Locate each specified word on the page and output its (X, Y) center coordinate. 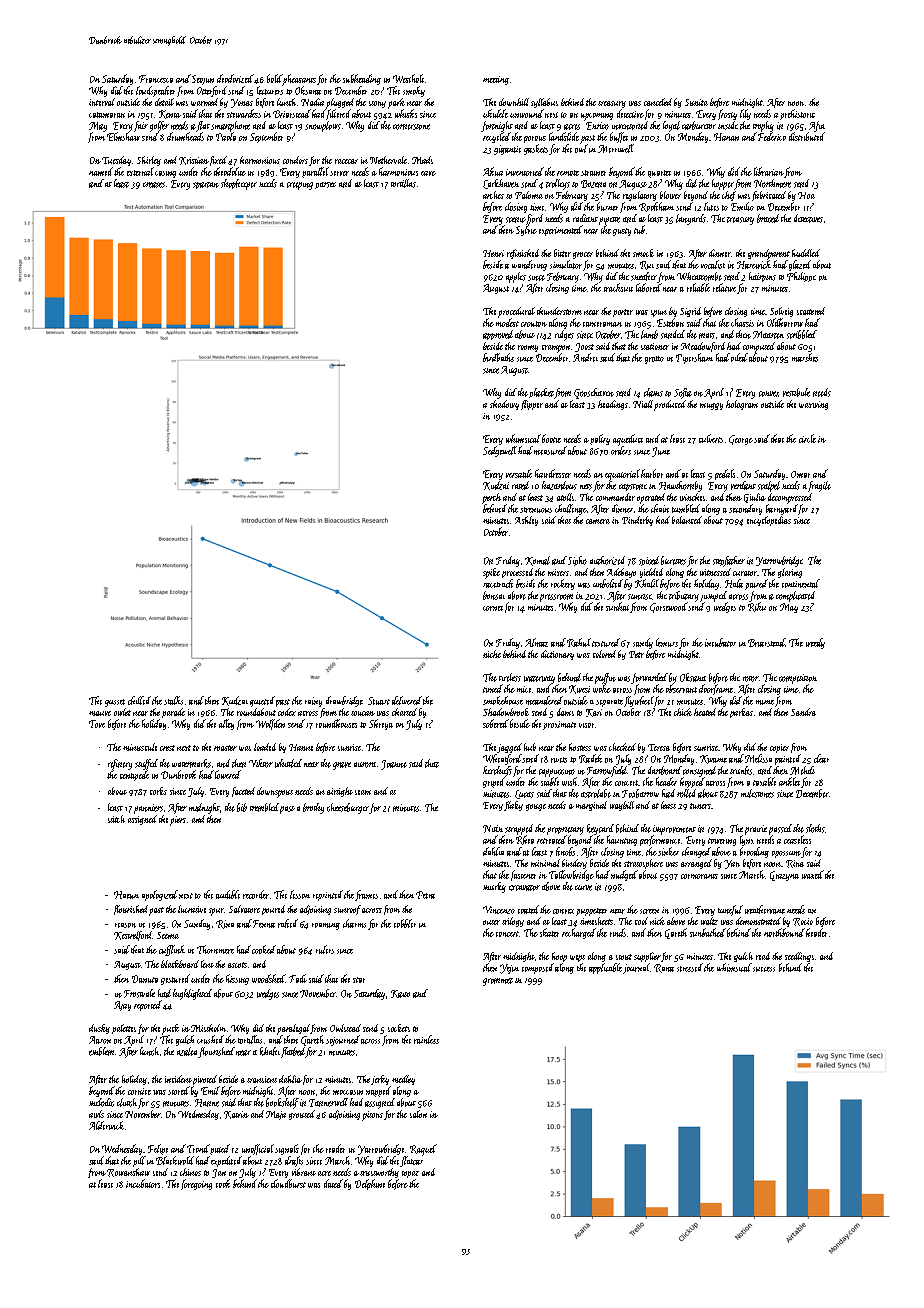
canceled (658, 102)
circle (807, 438)
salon (418, 1114)
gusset (115, 703)
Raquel (423, 1150)
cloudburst (288, 1183)
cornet (493, 608)
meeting (496, 80)
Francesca (156, 79)
